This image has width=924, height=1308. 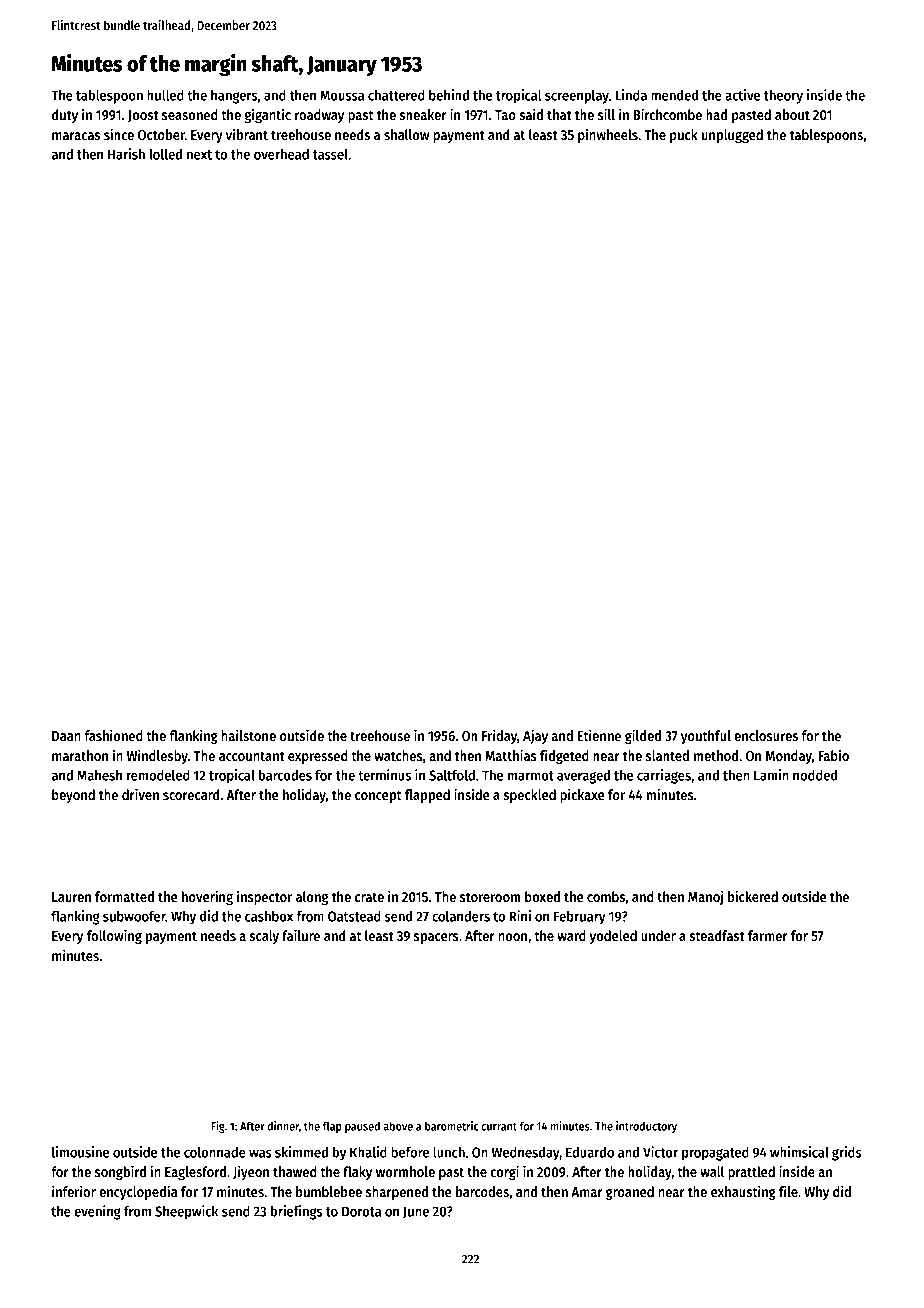 I want to click on chattered, so click(x=396, y=95).
